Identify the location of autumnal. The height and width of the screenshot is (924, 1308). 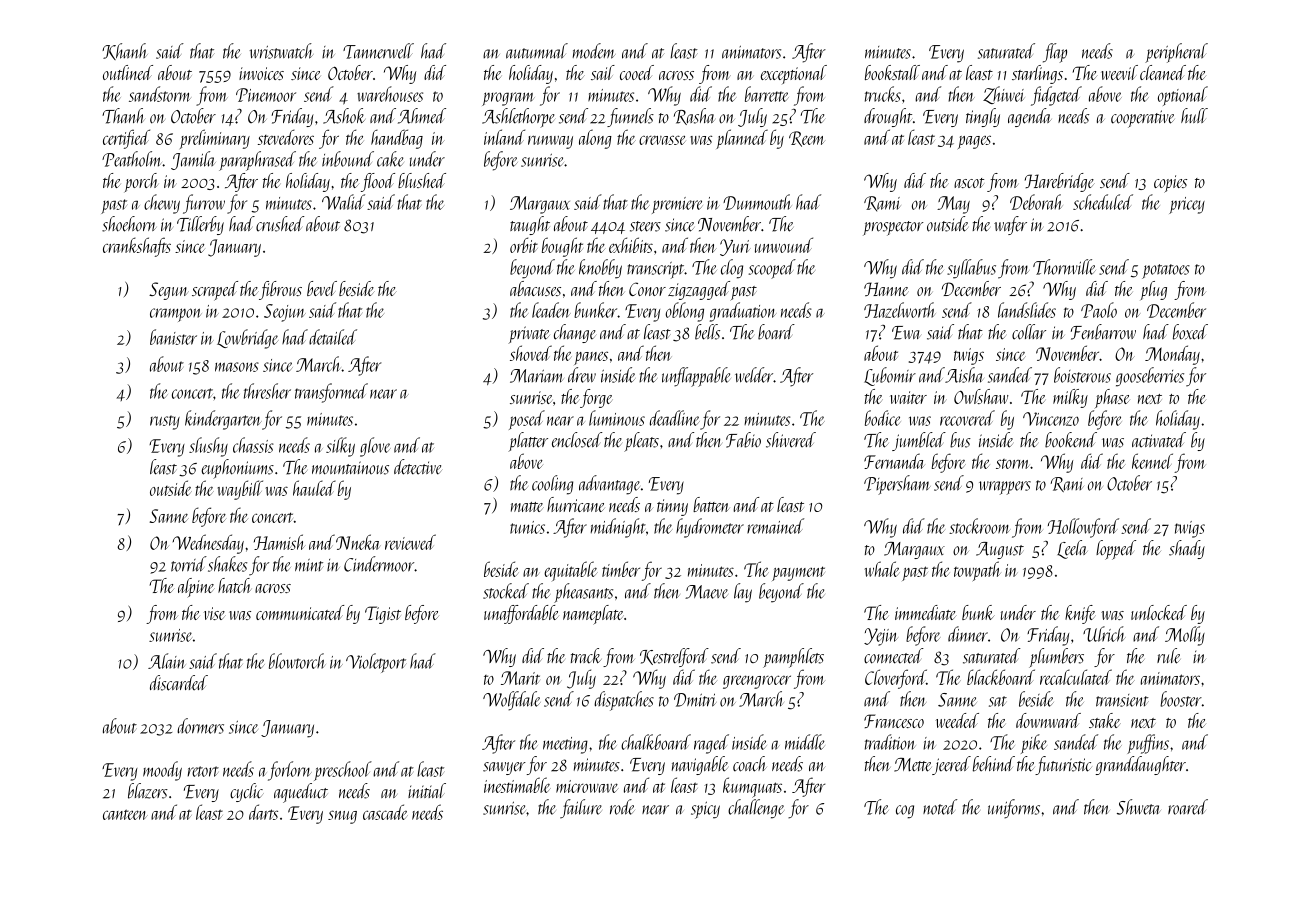
(537, 51).
